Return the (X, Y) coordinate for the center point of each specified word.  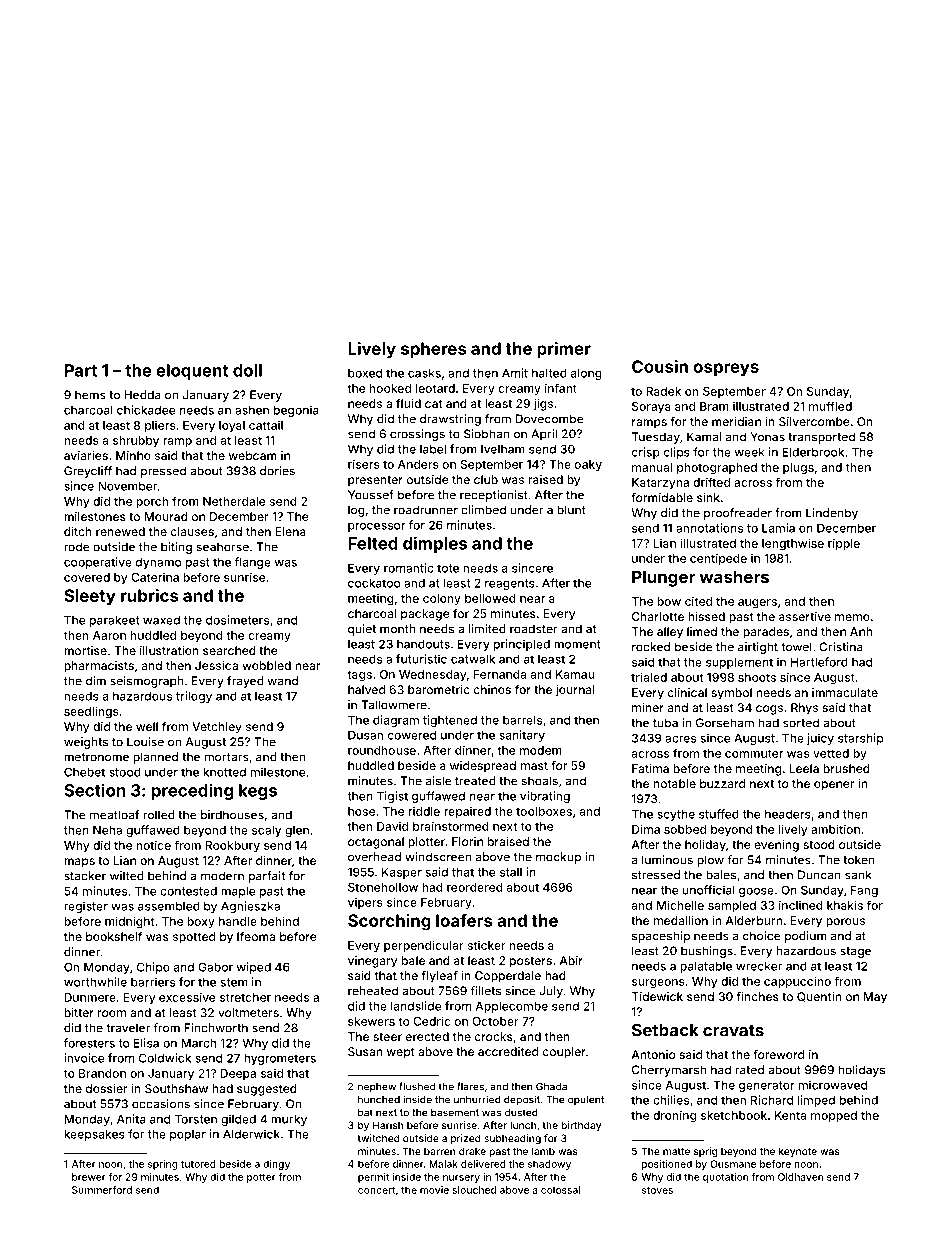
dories (277, 471)
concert (376, 1190)
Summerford (102, 1190)
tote (448, 568)
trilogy (194, 697)
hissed (706, 616)
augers (757, 604)
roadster (534, 629)
